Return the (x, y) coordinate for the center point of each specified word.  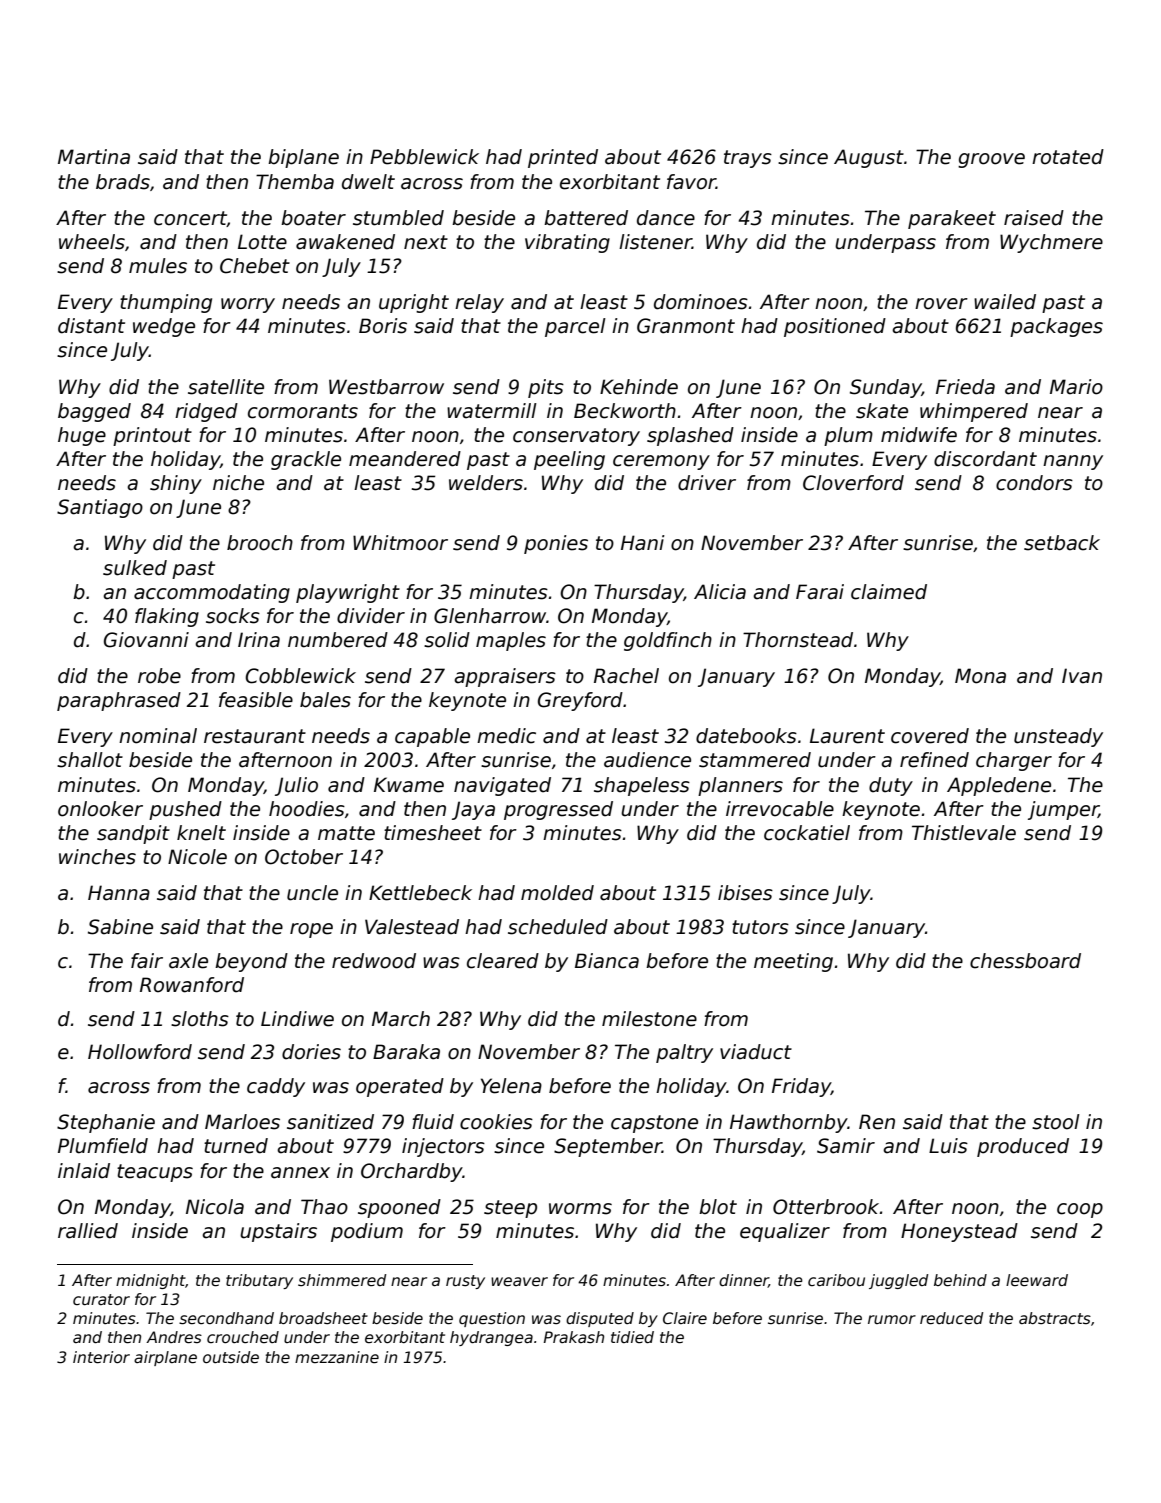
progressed (558, 810)
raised (1034, 218)
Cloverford (853, 483)
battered (586, 218)
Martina (94, 157)
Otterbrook (826, 1207)
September (608, 1147)
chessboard (1025, 961)
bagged (94, 412)
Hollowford (140, 1052)
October (304, 857)
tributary (259, 1281)
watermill (492, 411)
